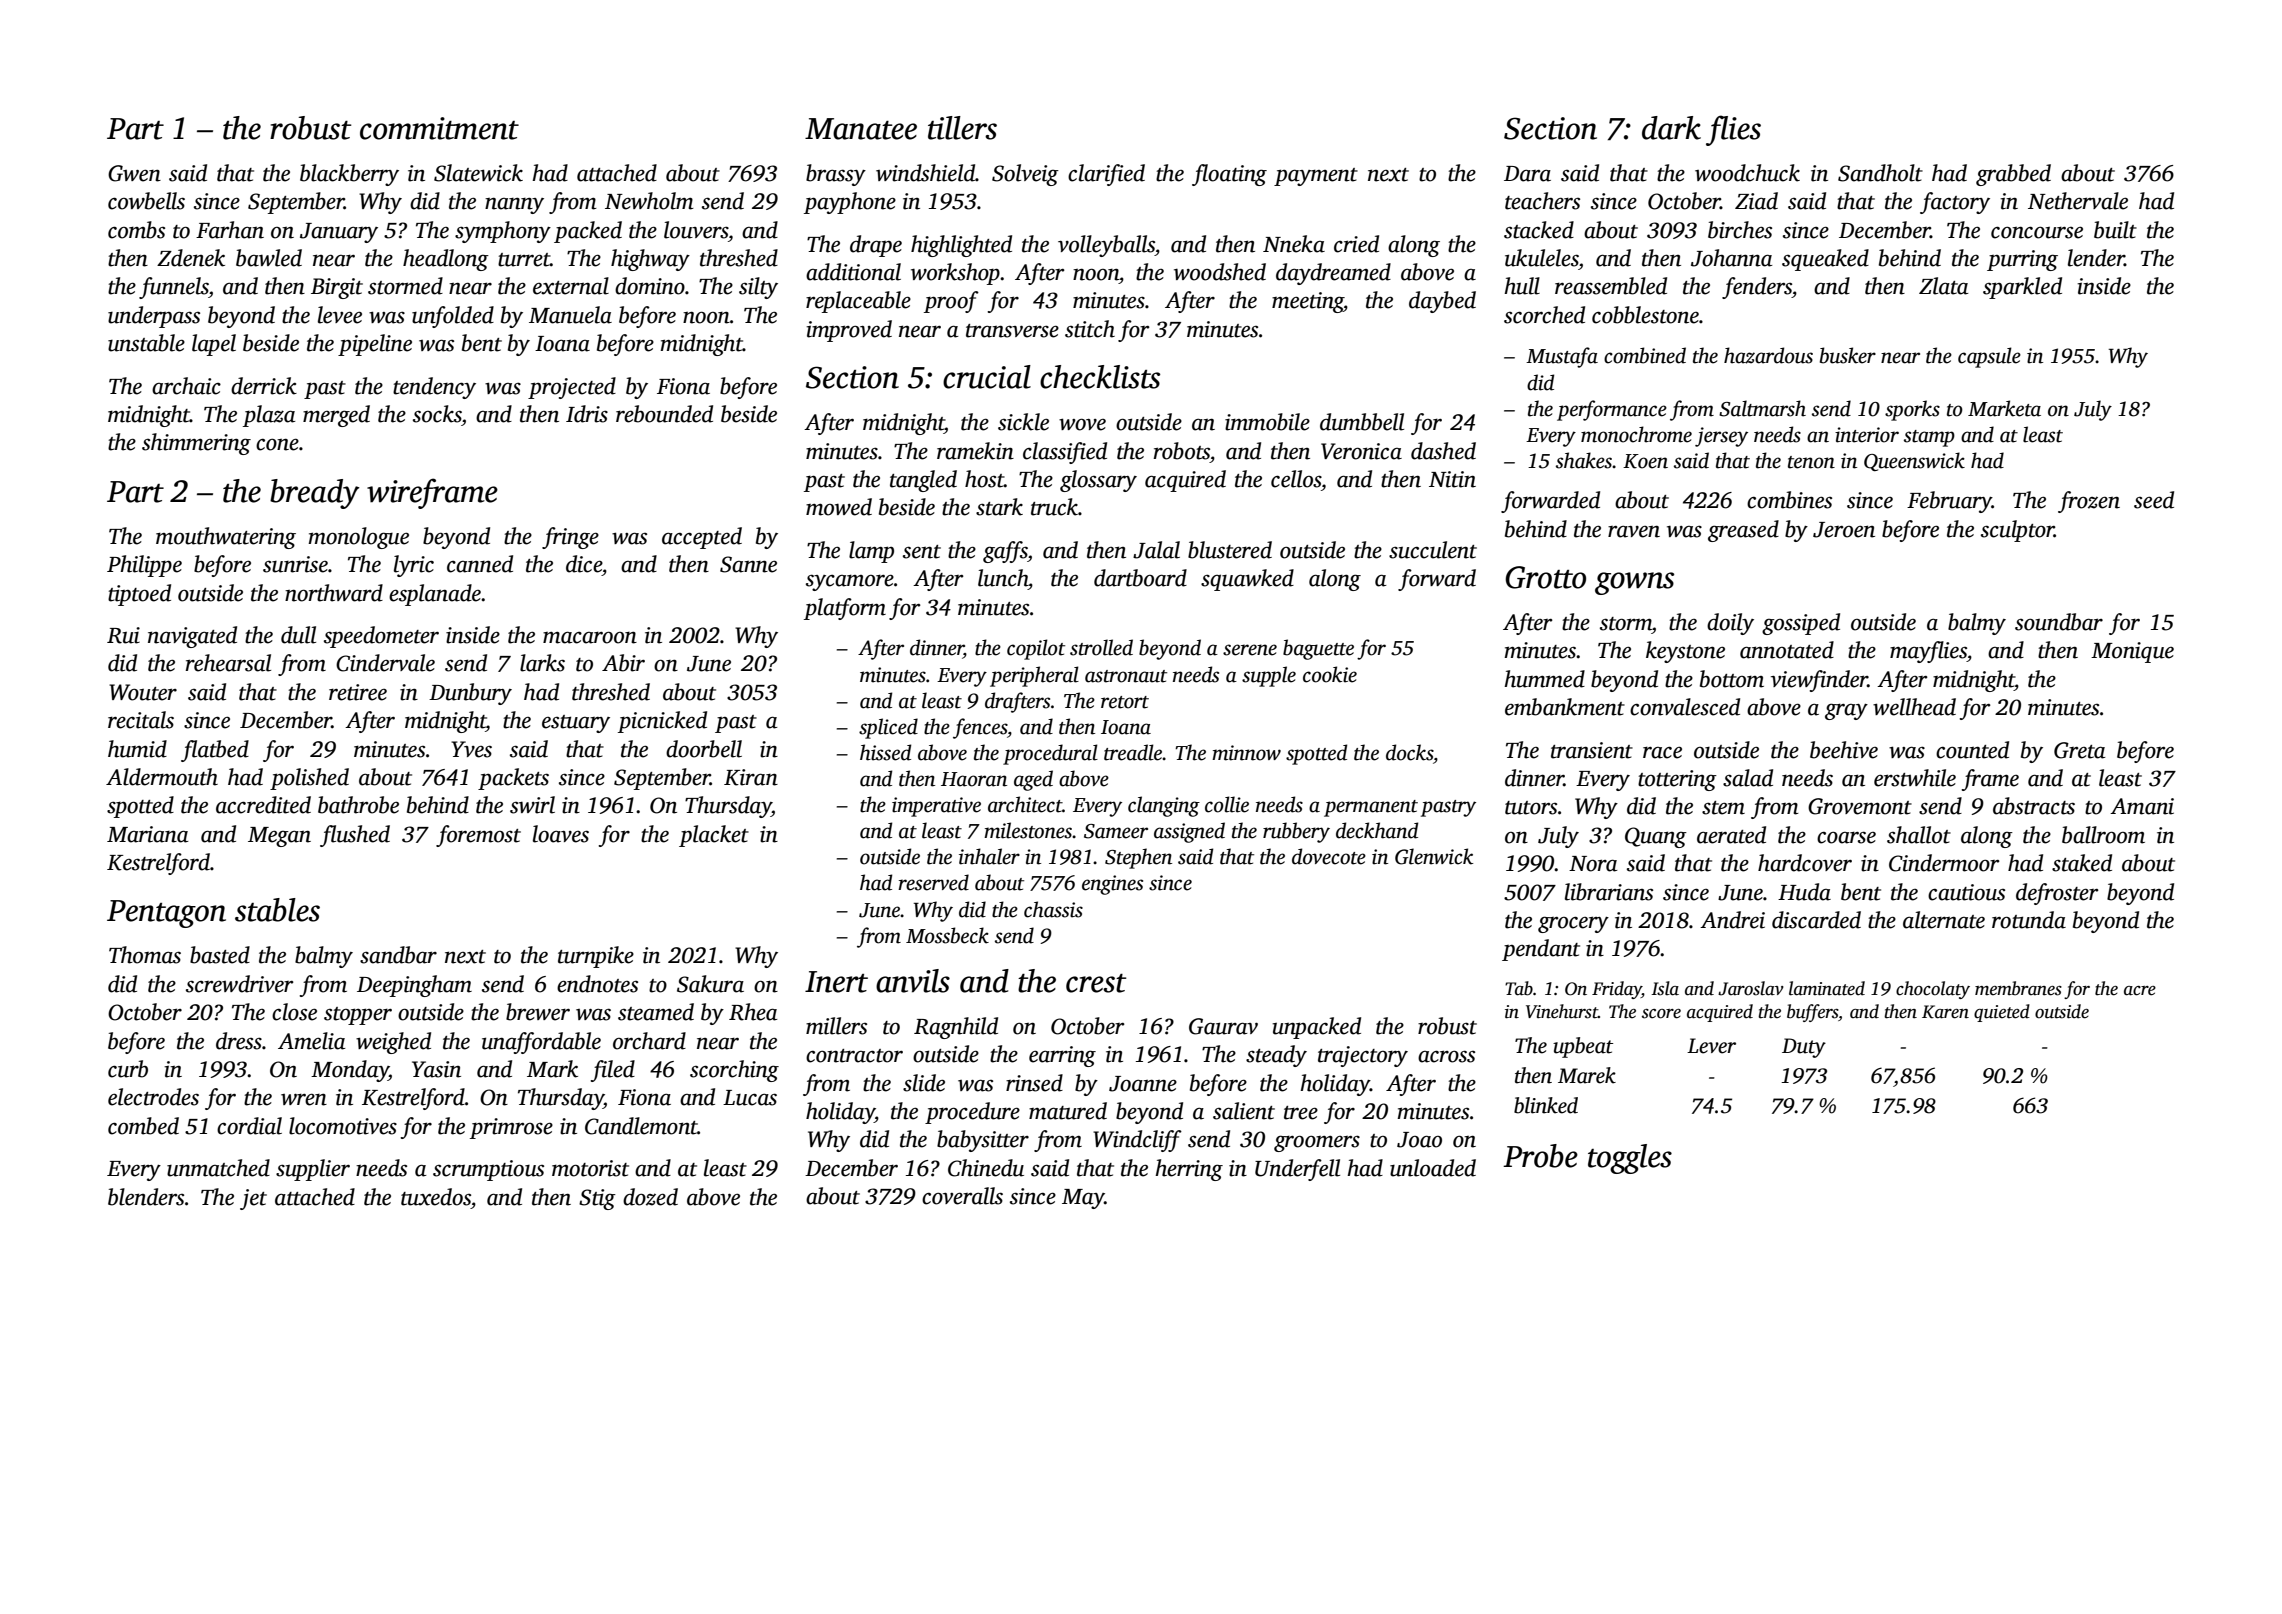 The image size is (2282, 1614). I want to click on Manuela, so click(570, 315).
